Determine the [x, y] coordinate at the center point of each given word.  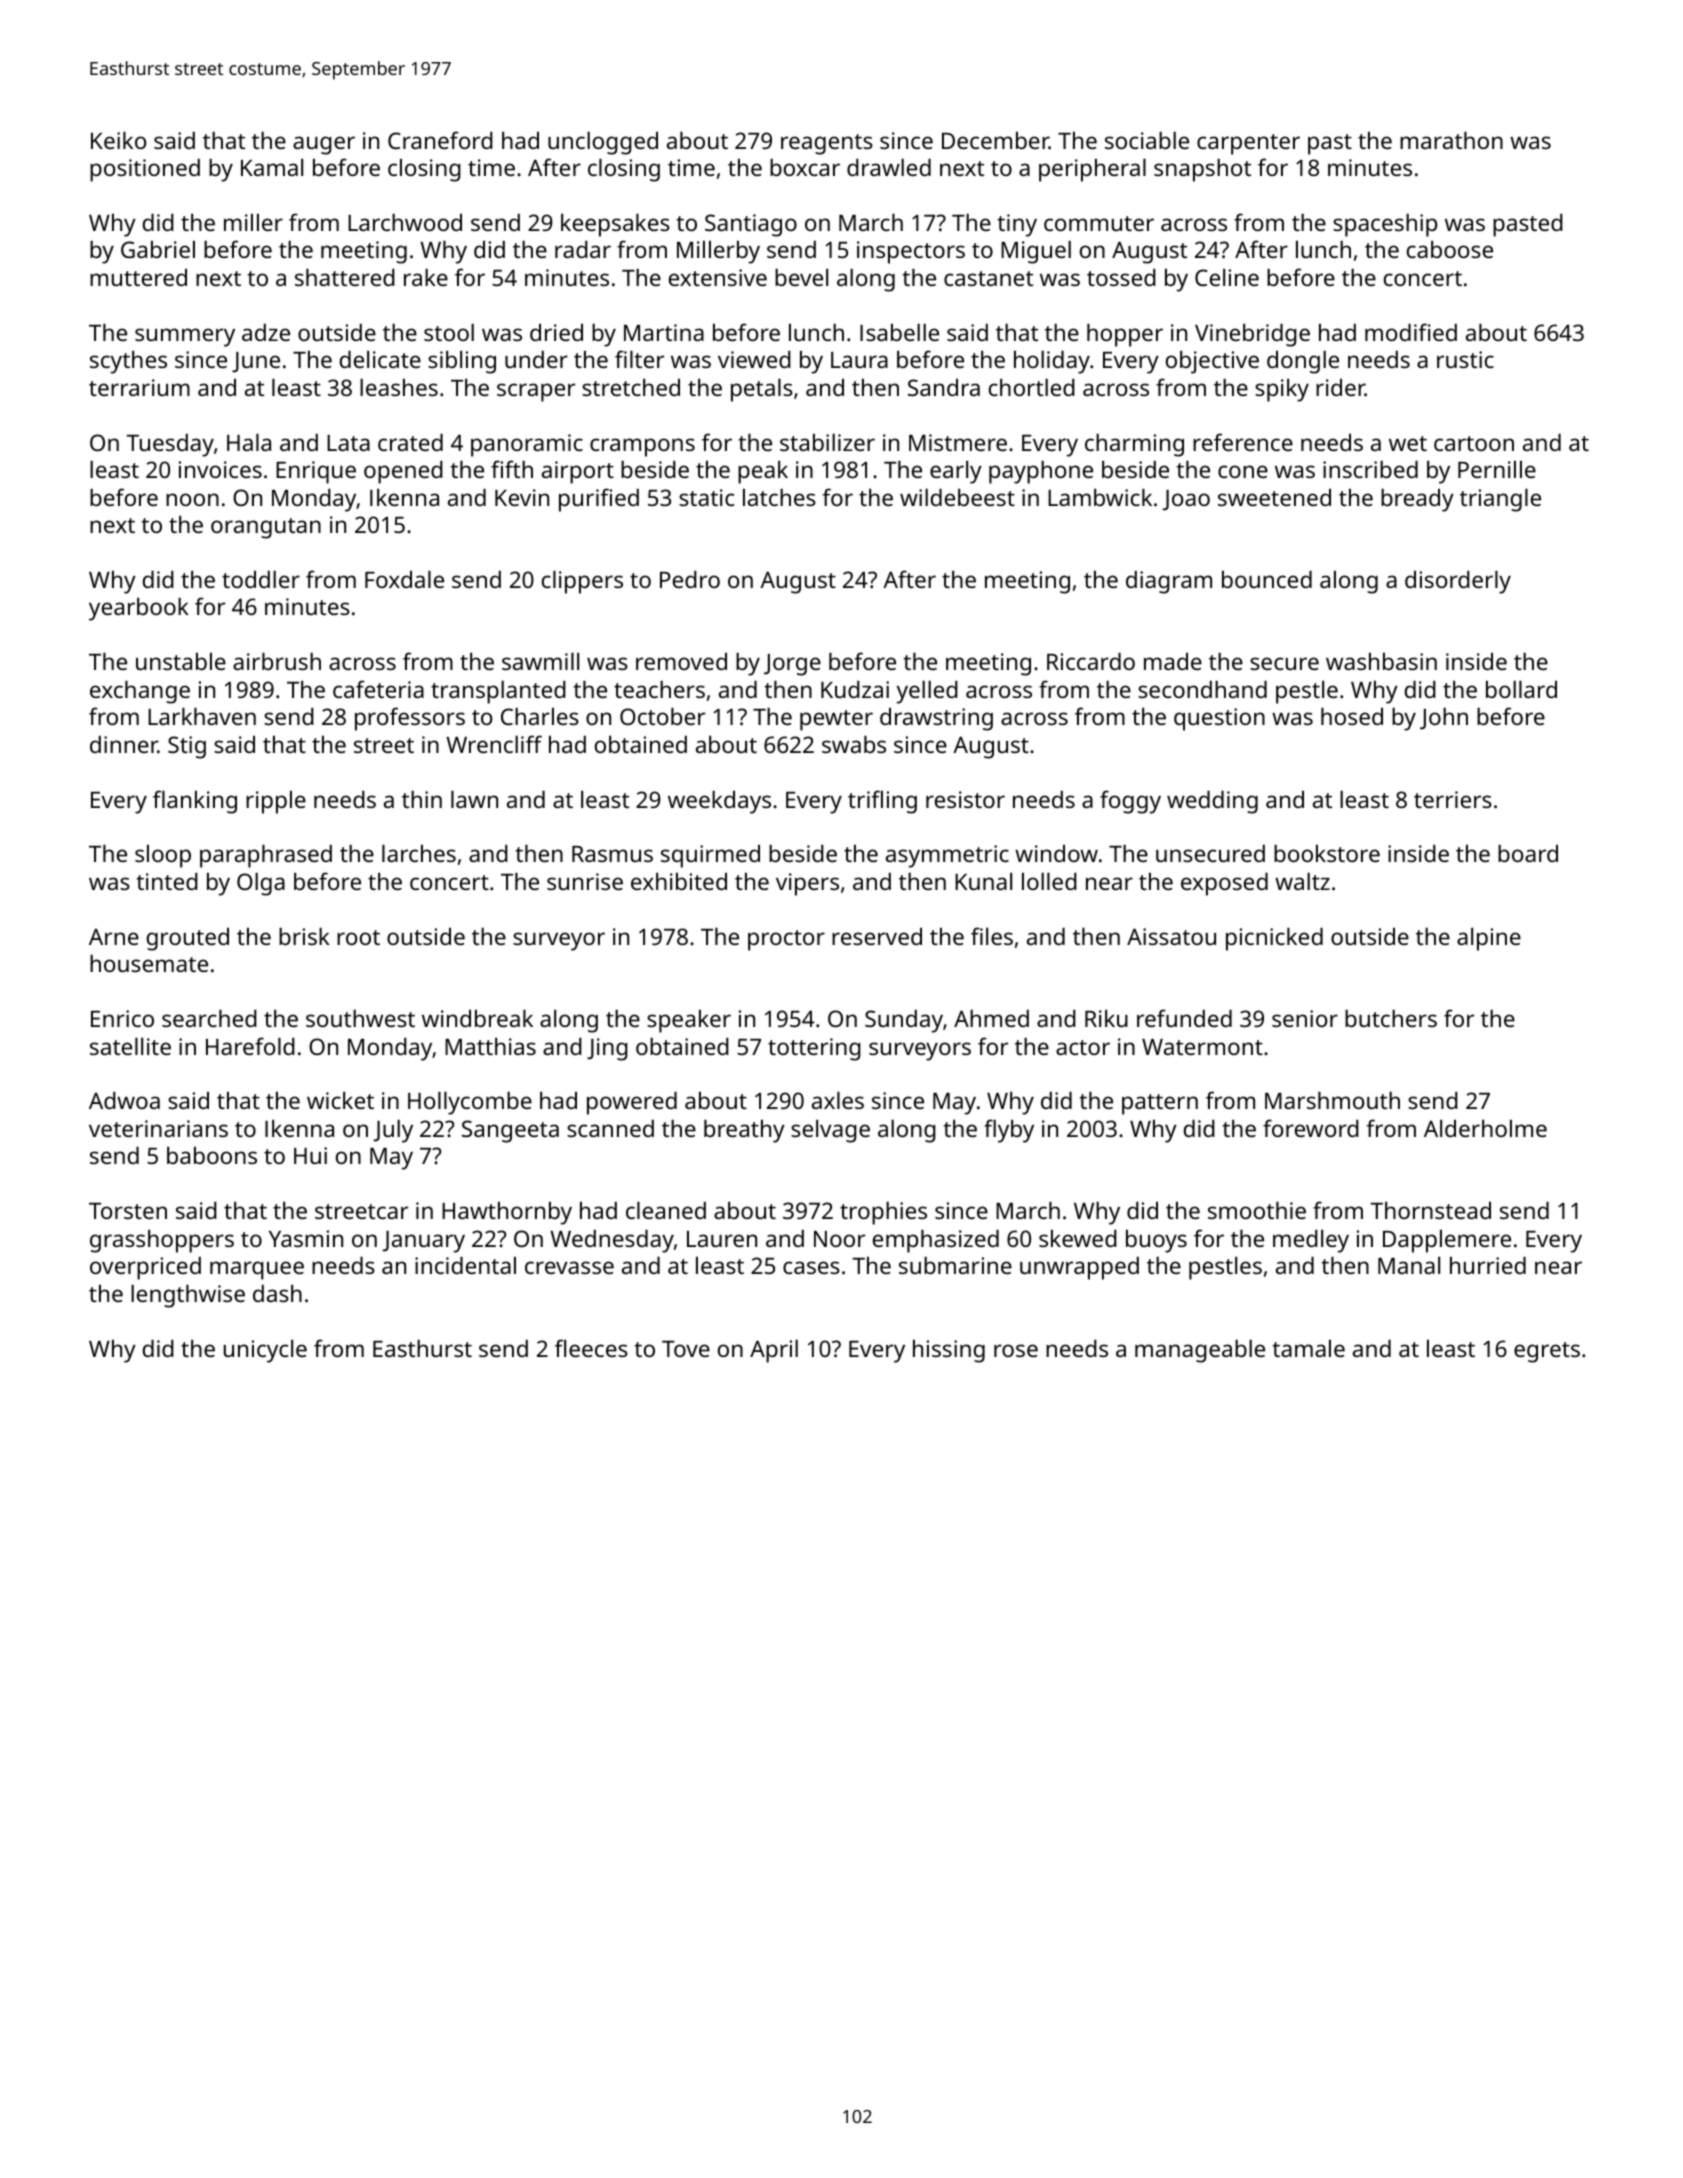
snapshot [1202, 170]
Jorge [792, 665]
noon [192, 499]
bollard [1521, 689]
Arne [114, 936]
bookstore [1327, 853]
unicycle [265, 1351]
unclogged [603, 143]
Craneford [440, 140]
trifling [882, 802]
